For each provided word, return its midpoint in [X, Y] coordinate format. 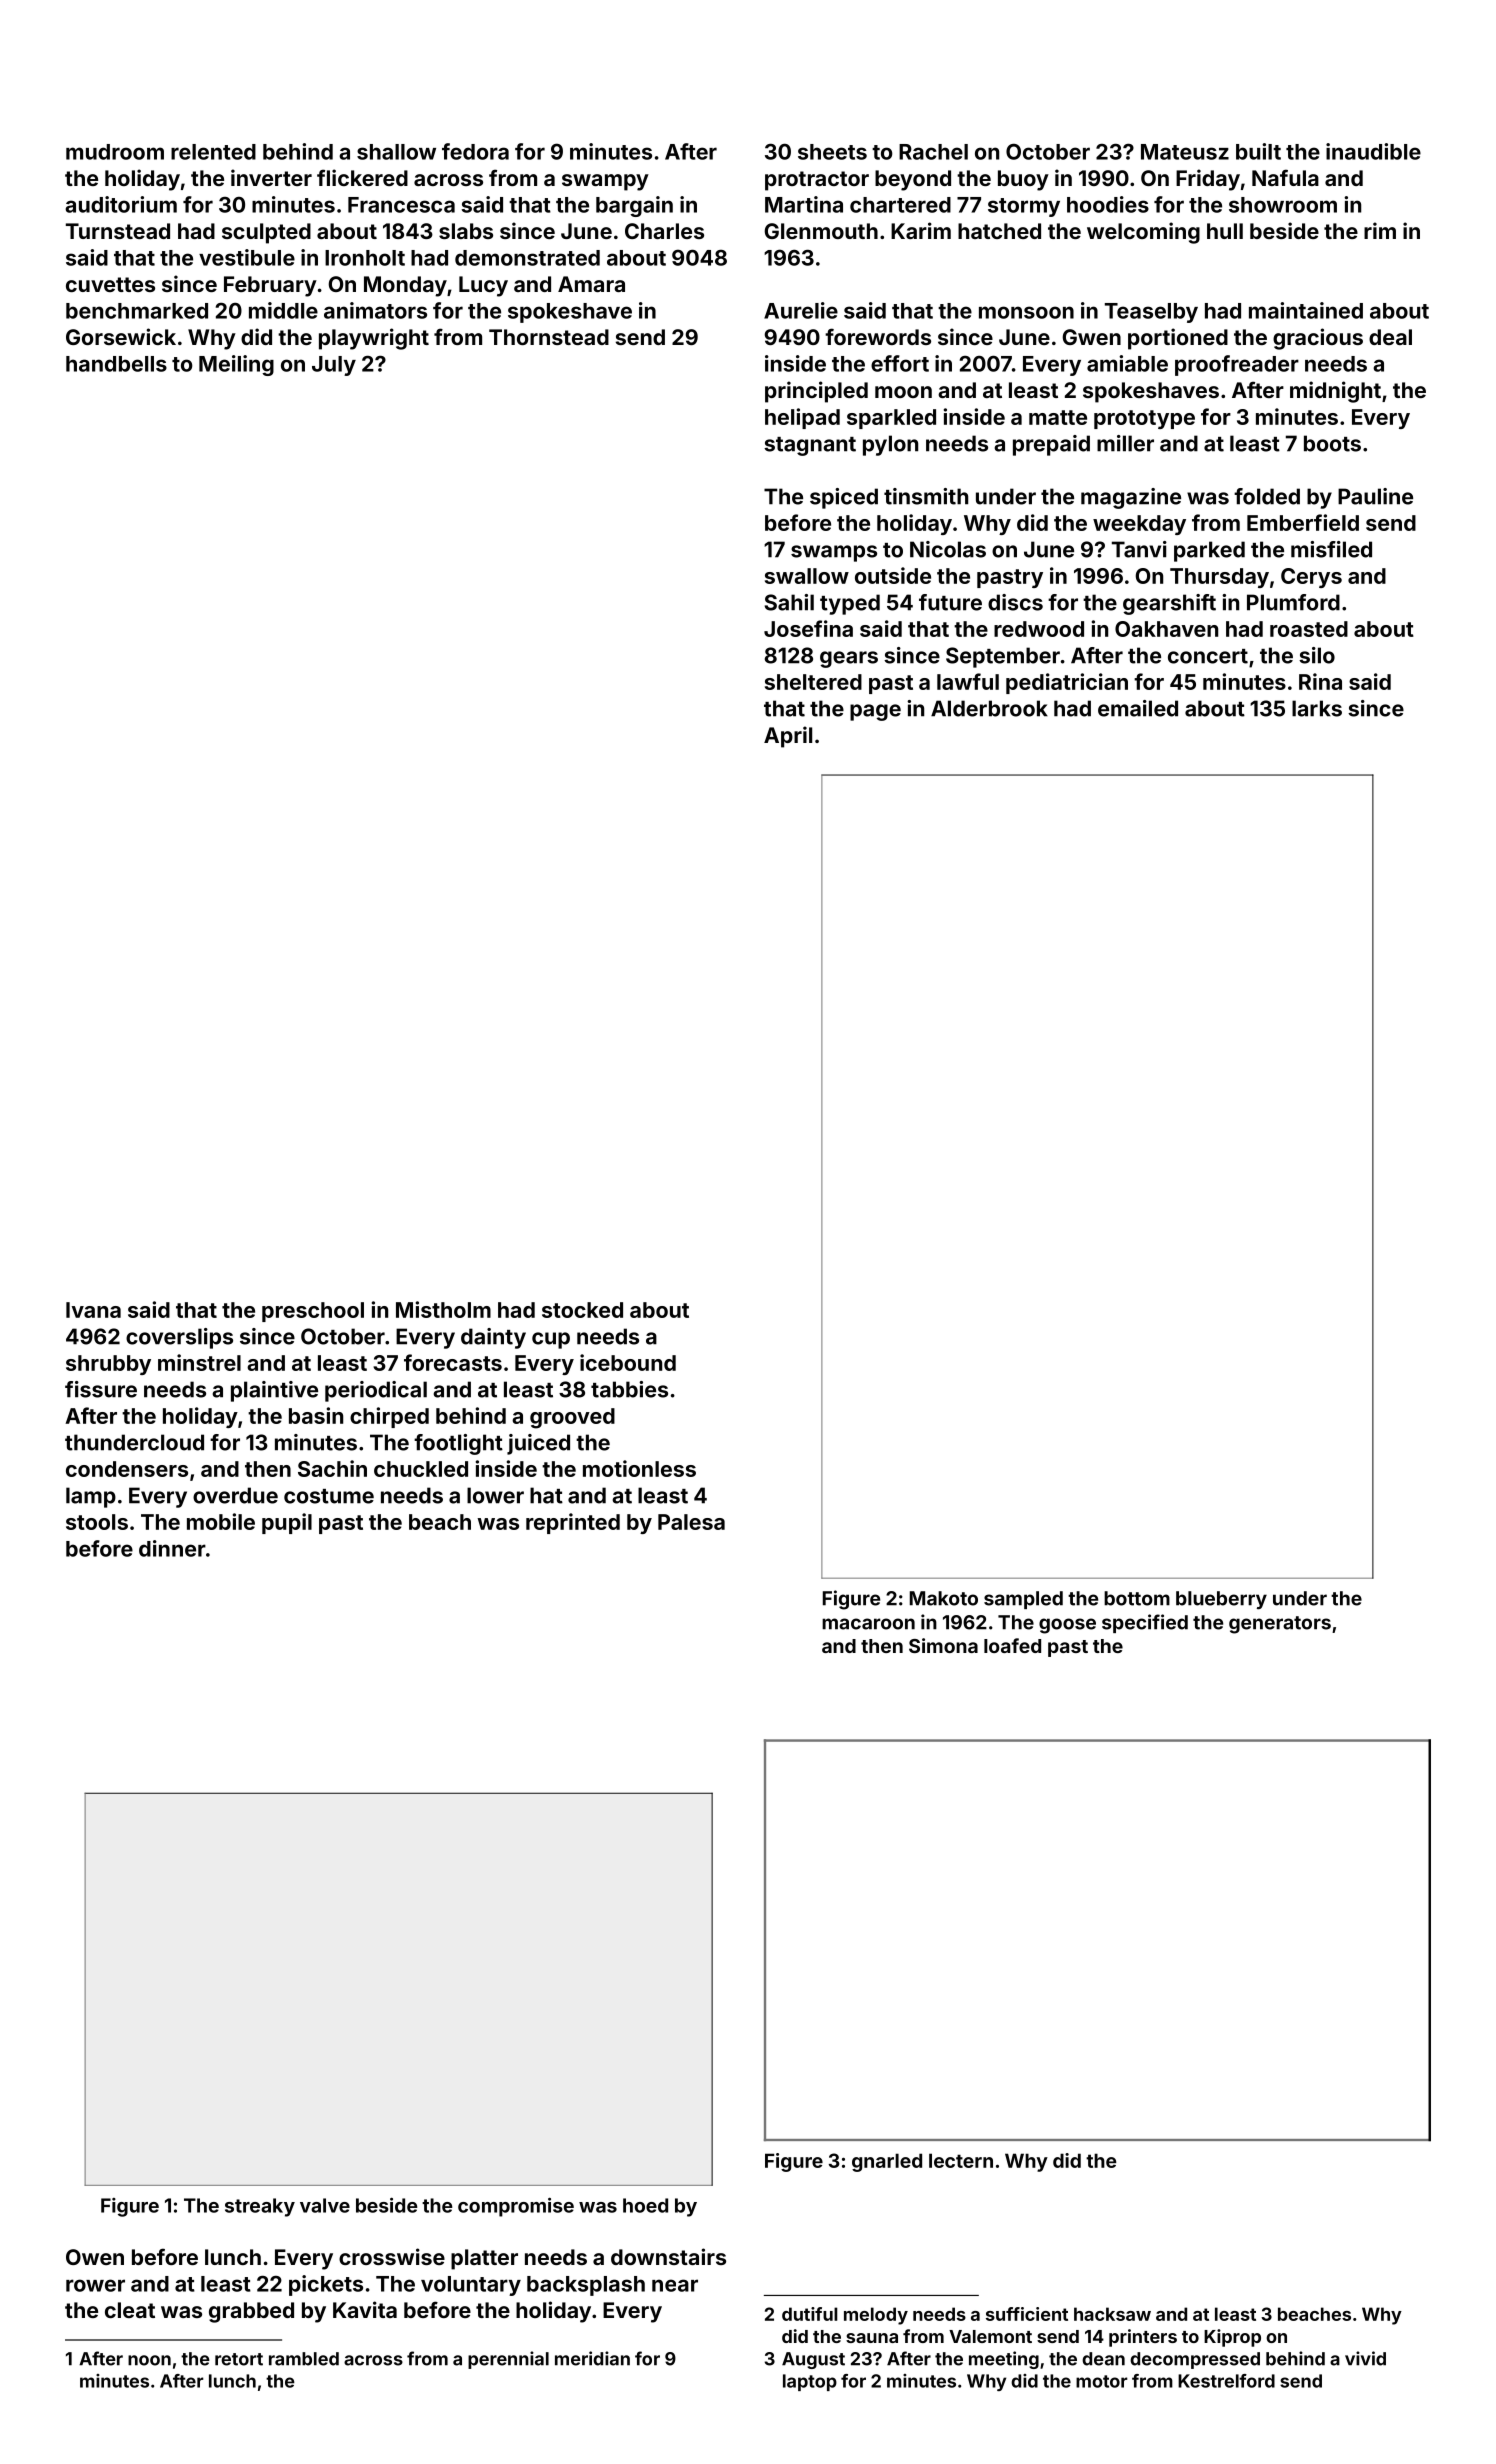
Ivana [93, 1310]
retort [239, 2359]
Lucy [483, 286]
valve [325, 2205]
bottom [1137, 1598]
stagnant [810, 446]
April [788, 737]
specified [1145, 1623]
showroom [1283, 205]
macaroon [868, 1624]
